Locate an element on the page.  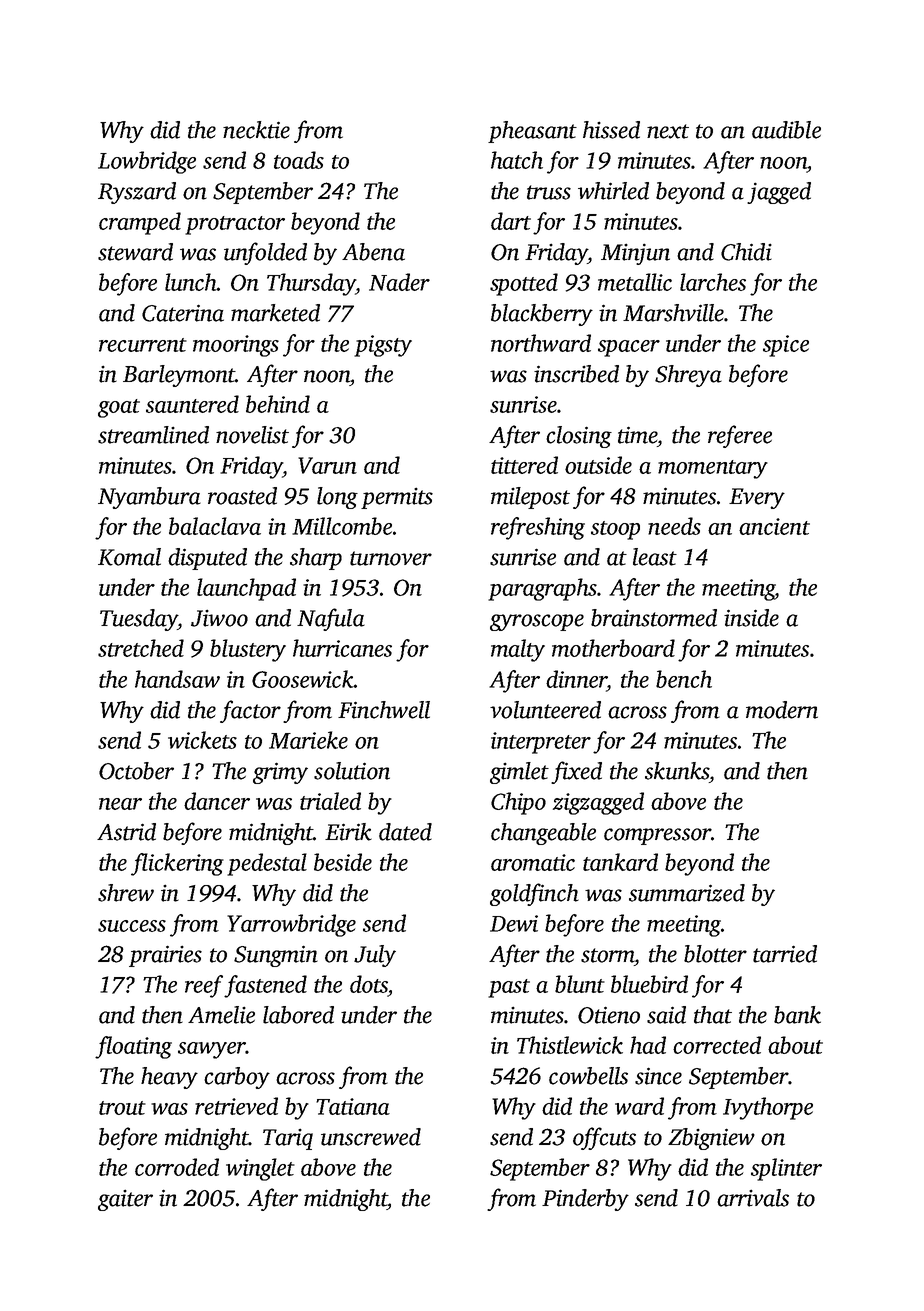
jagged is located at coordinates (779, 193).
